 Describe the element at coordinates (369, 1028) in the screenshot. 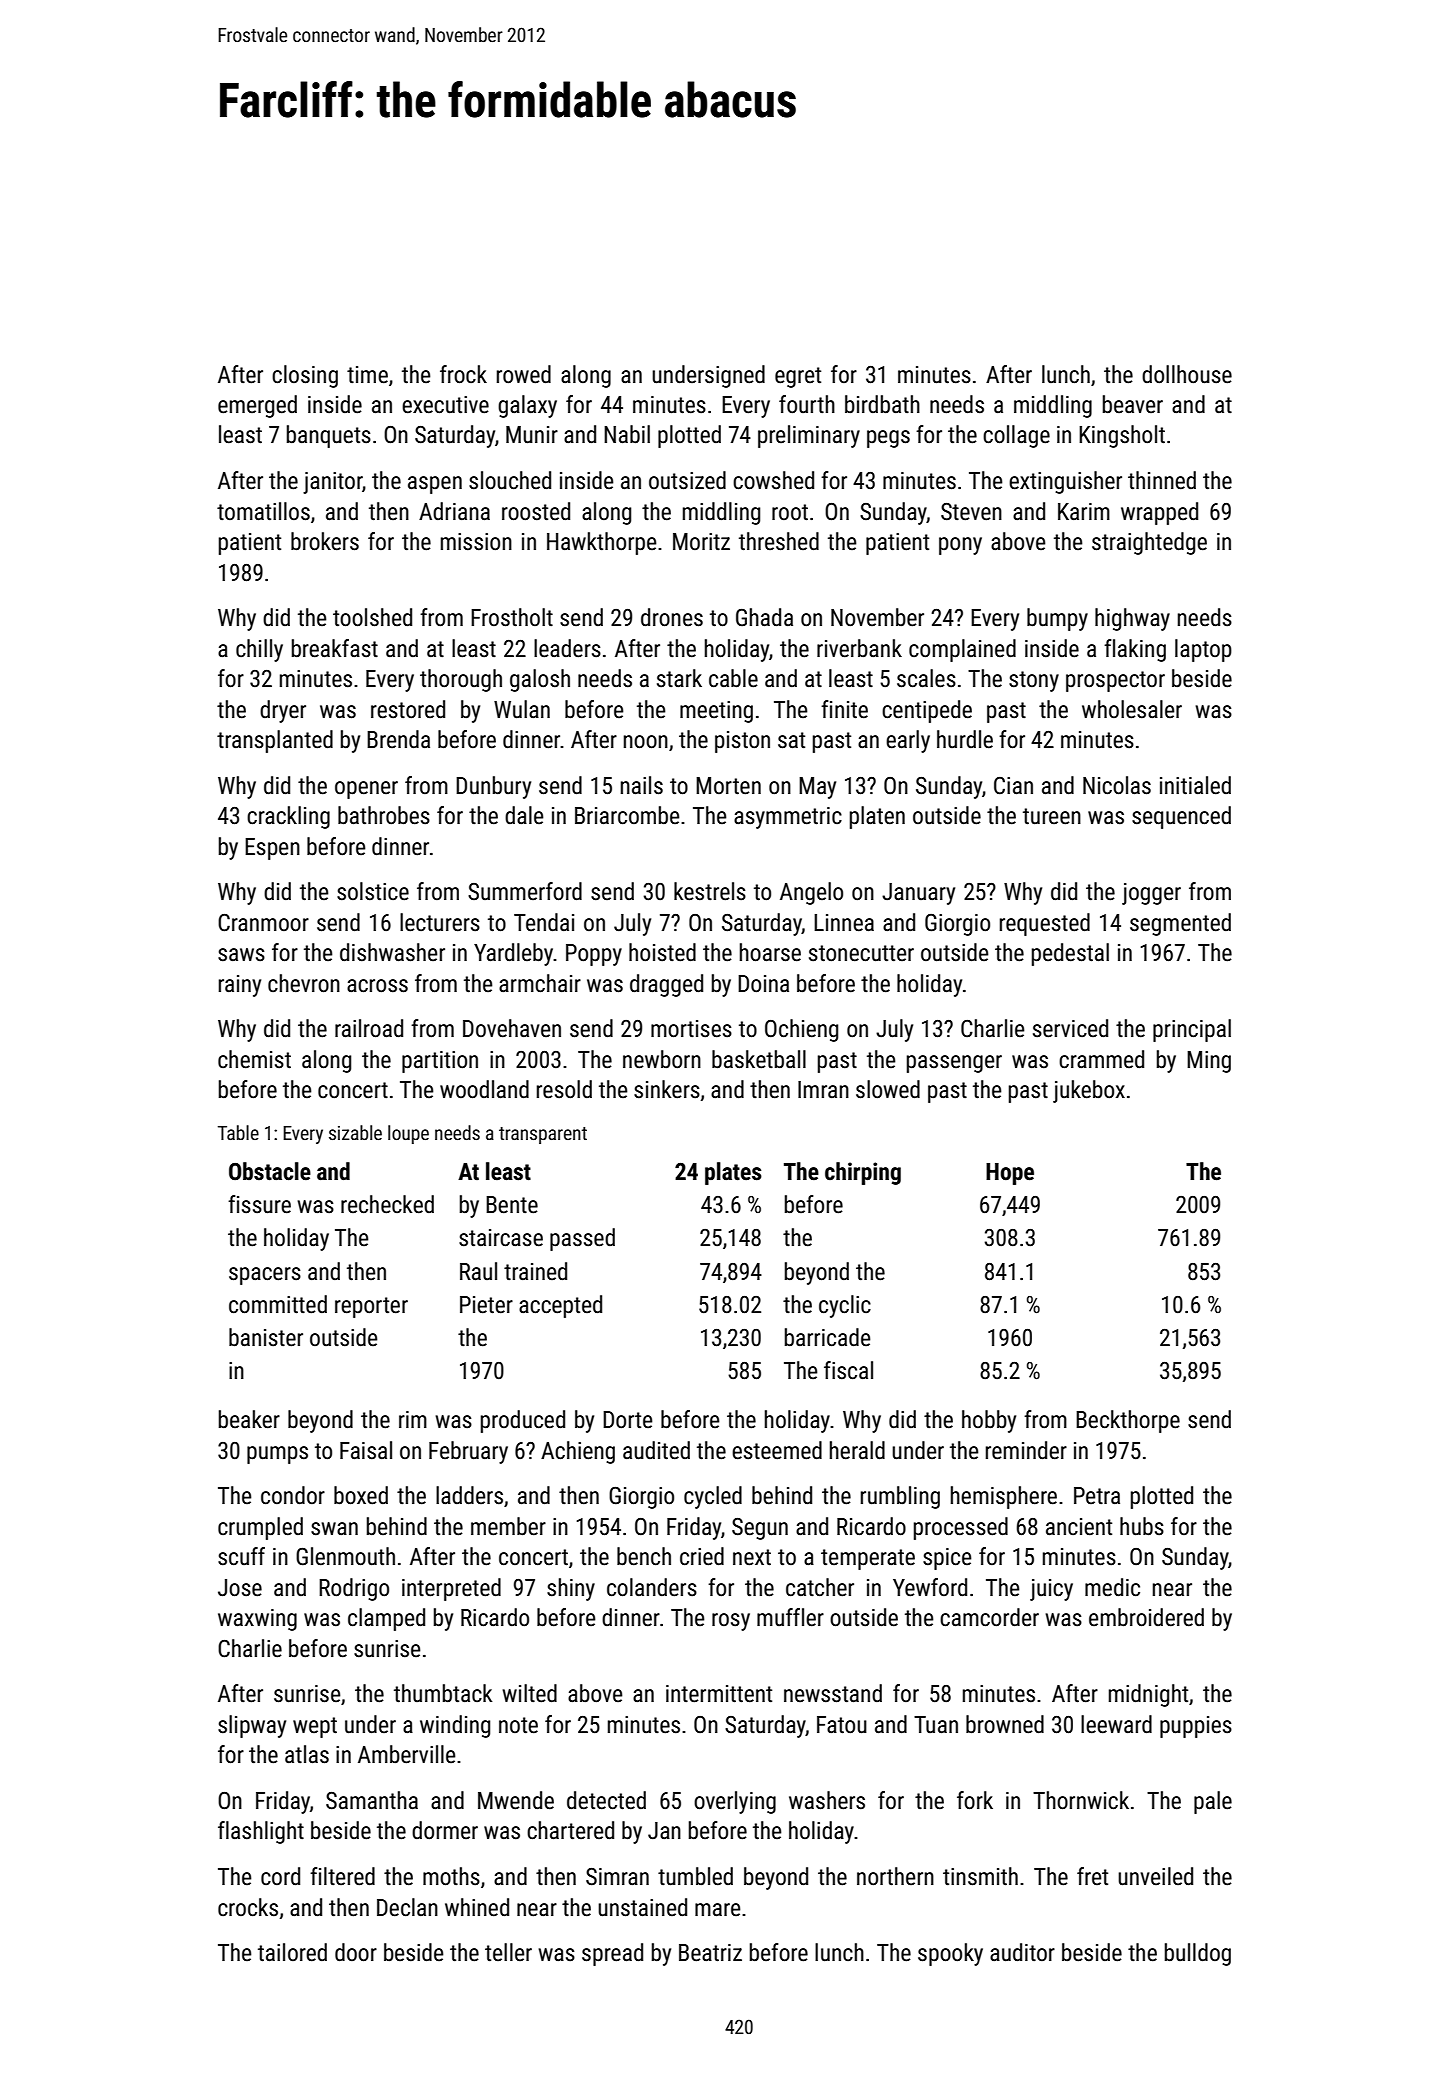

I see `railroad` at that location.
